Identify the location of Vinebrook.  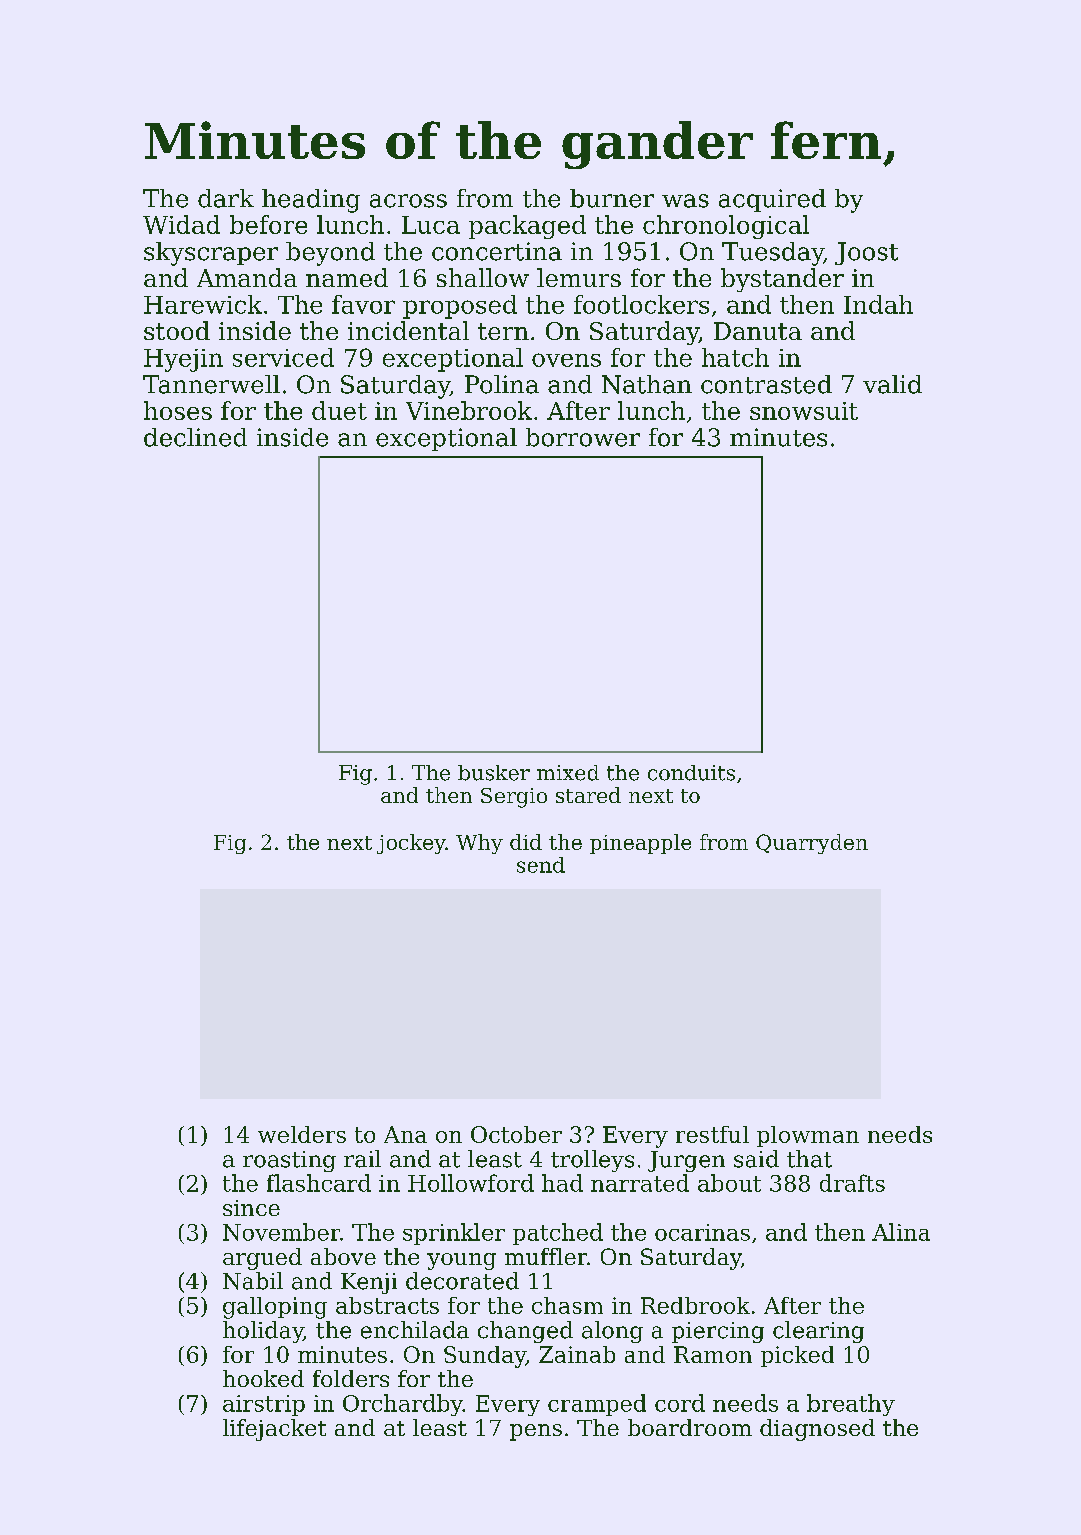
(469, 410).
